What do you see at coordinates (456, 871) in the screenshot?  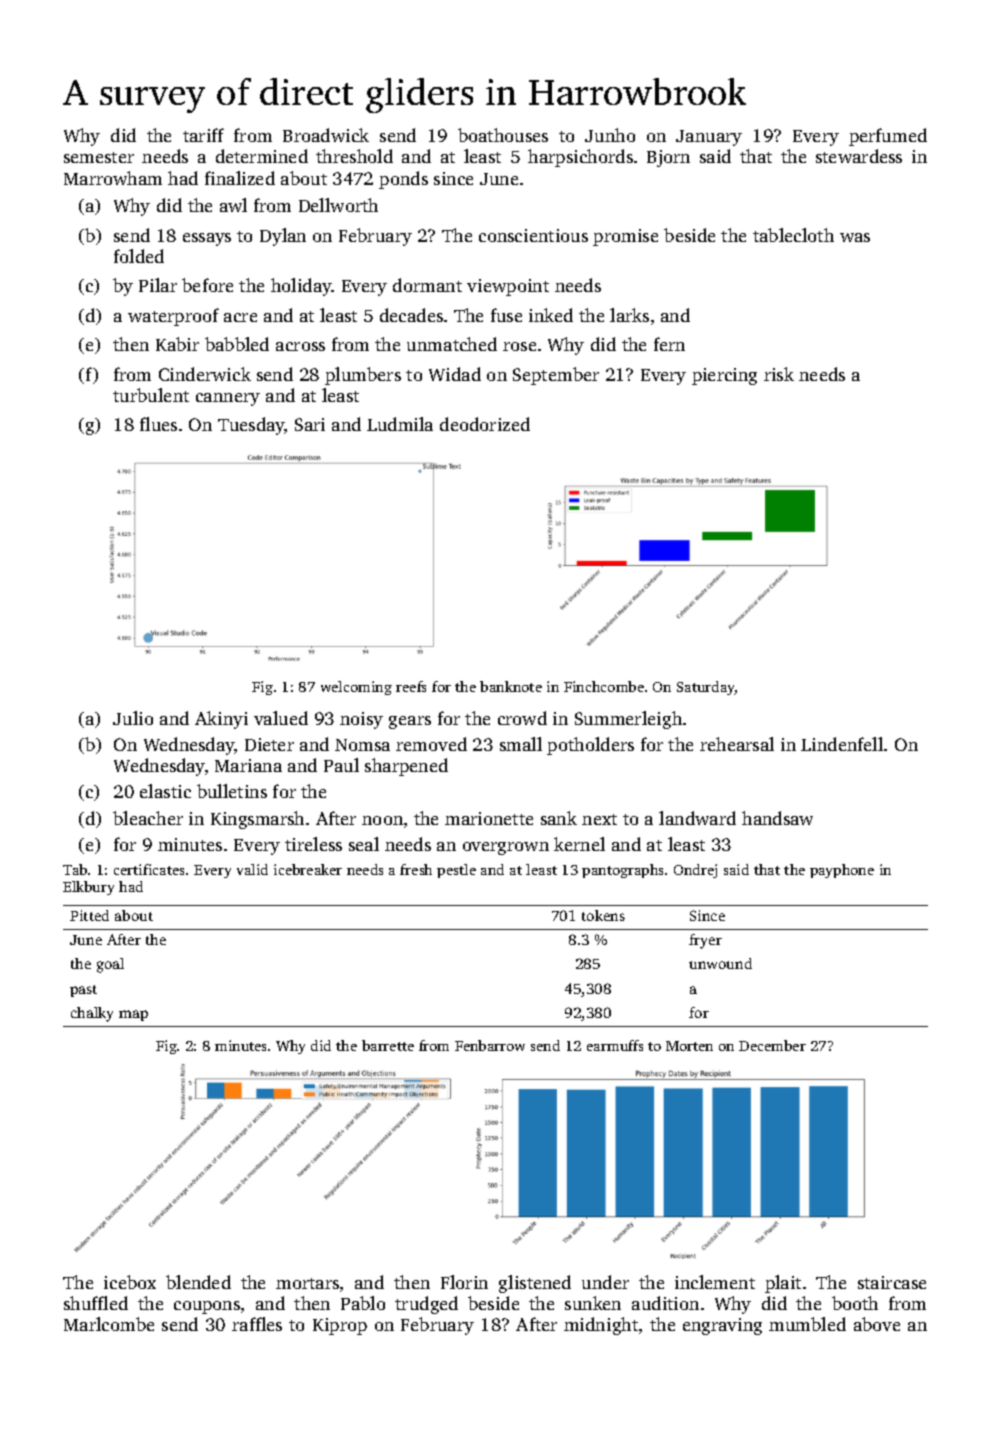 I see `pestle` at bounding box center [456, 871].
